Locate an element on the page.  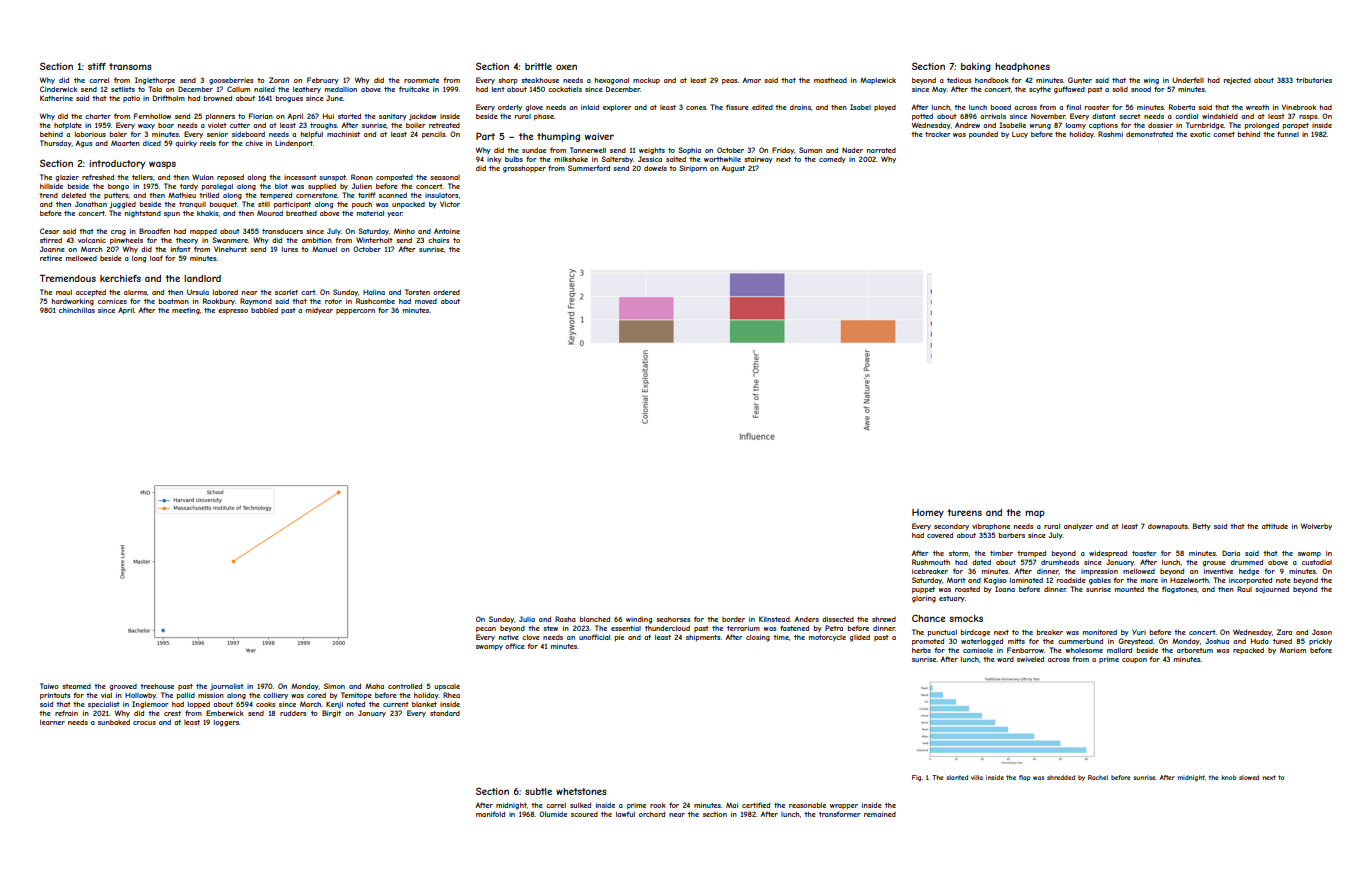
ordered is located at coordinates (446, 292).
